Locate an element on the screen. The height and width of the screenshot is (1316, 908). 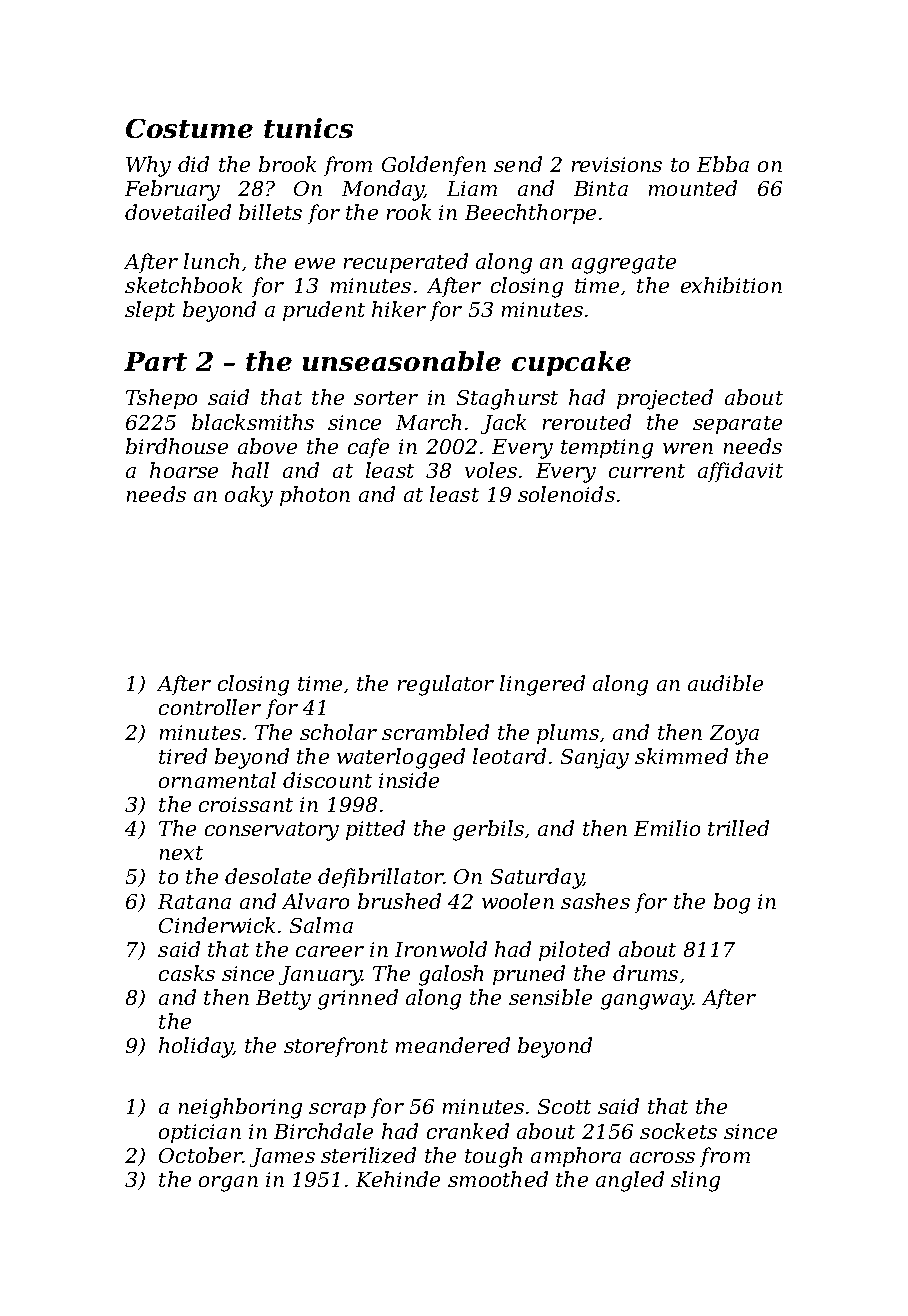
send is located at coordinates (518, 164).
